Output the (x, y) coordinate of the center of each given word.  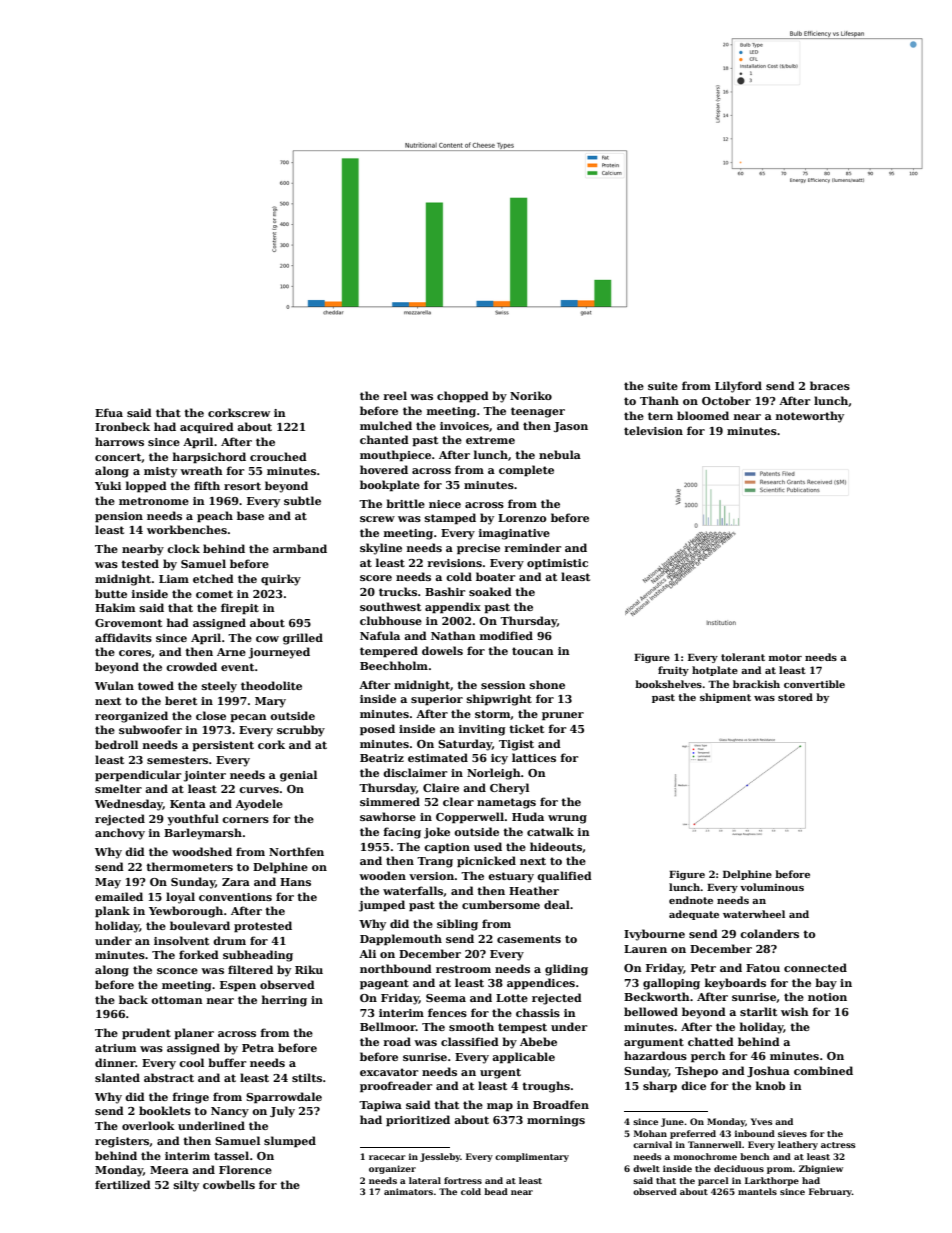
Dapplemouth (401, 940)
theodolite (271, 685)
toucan (533, 651)
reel (395, 395)
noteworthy (810, 417)
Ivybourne (654, 935)
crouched (278, 456)
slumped (290, 1142)
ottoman (177, 1000)
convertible (814, 684)
